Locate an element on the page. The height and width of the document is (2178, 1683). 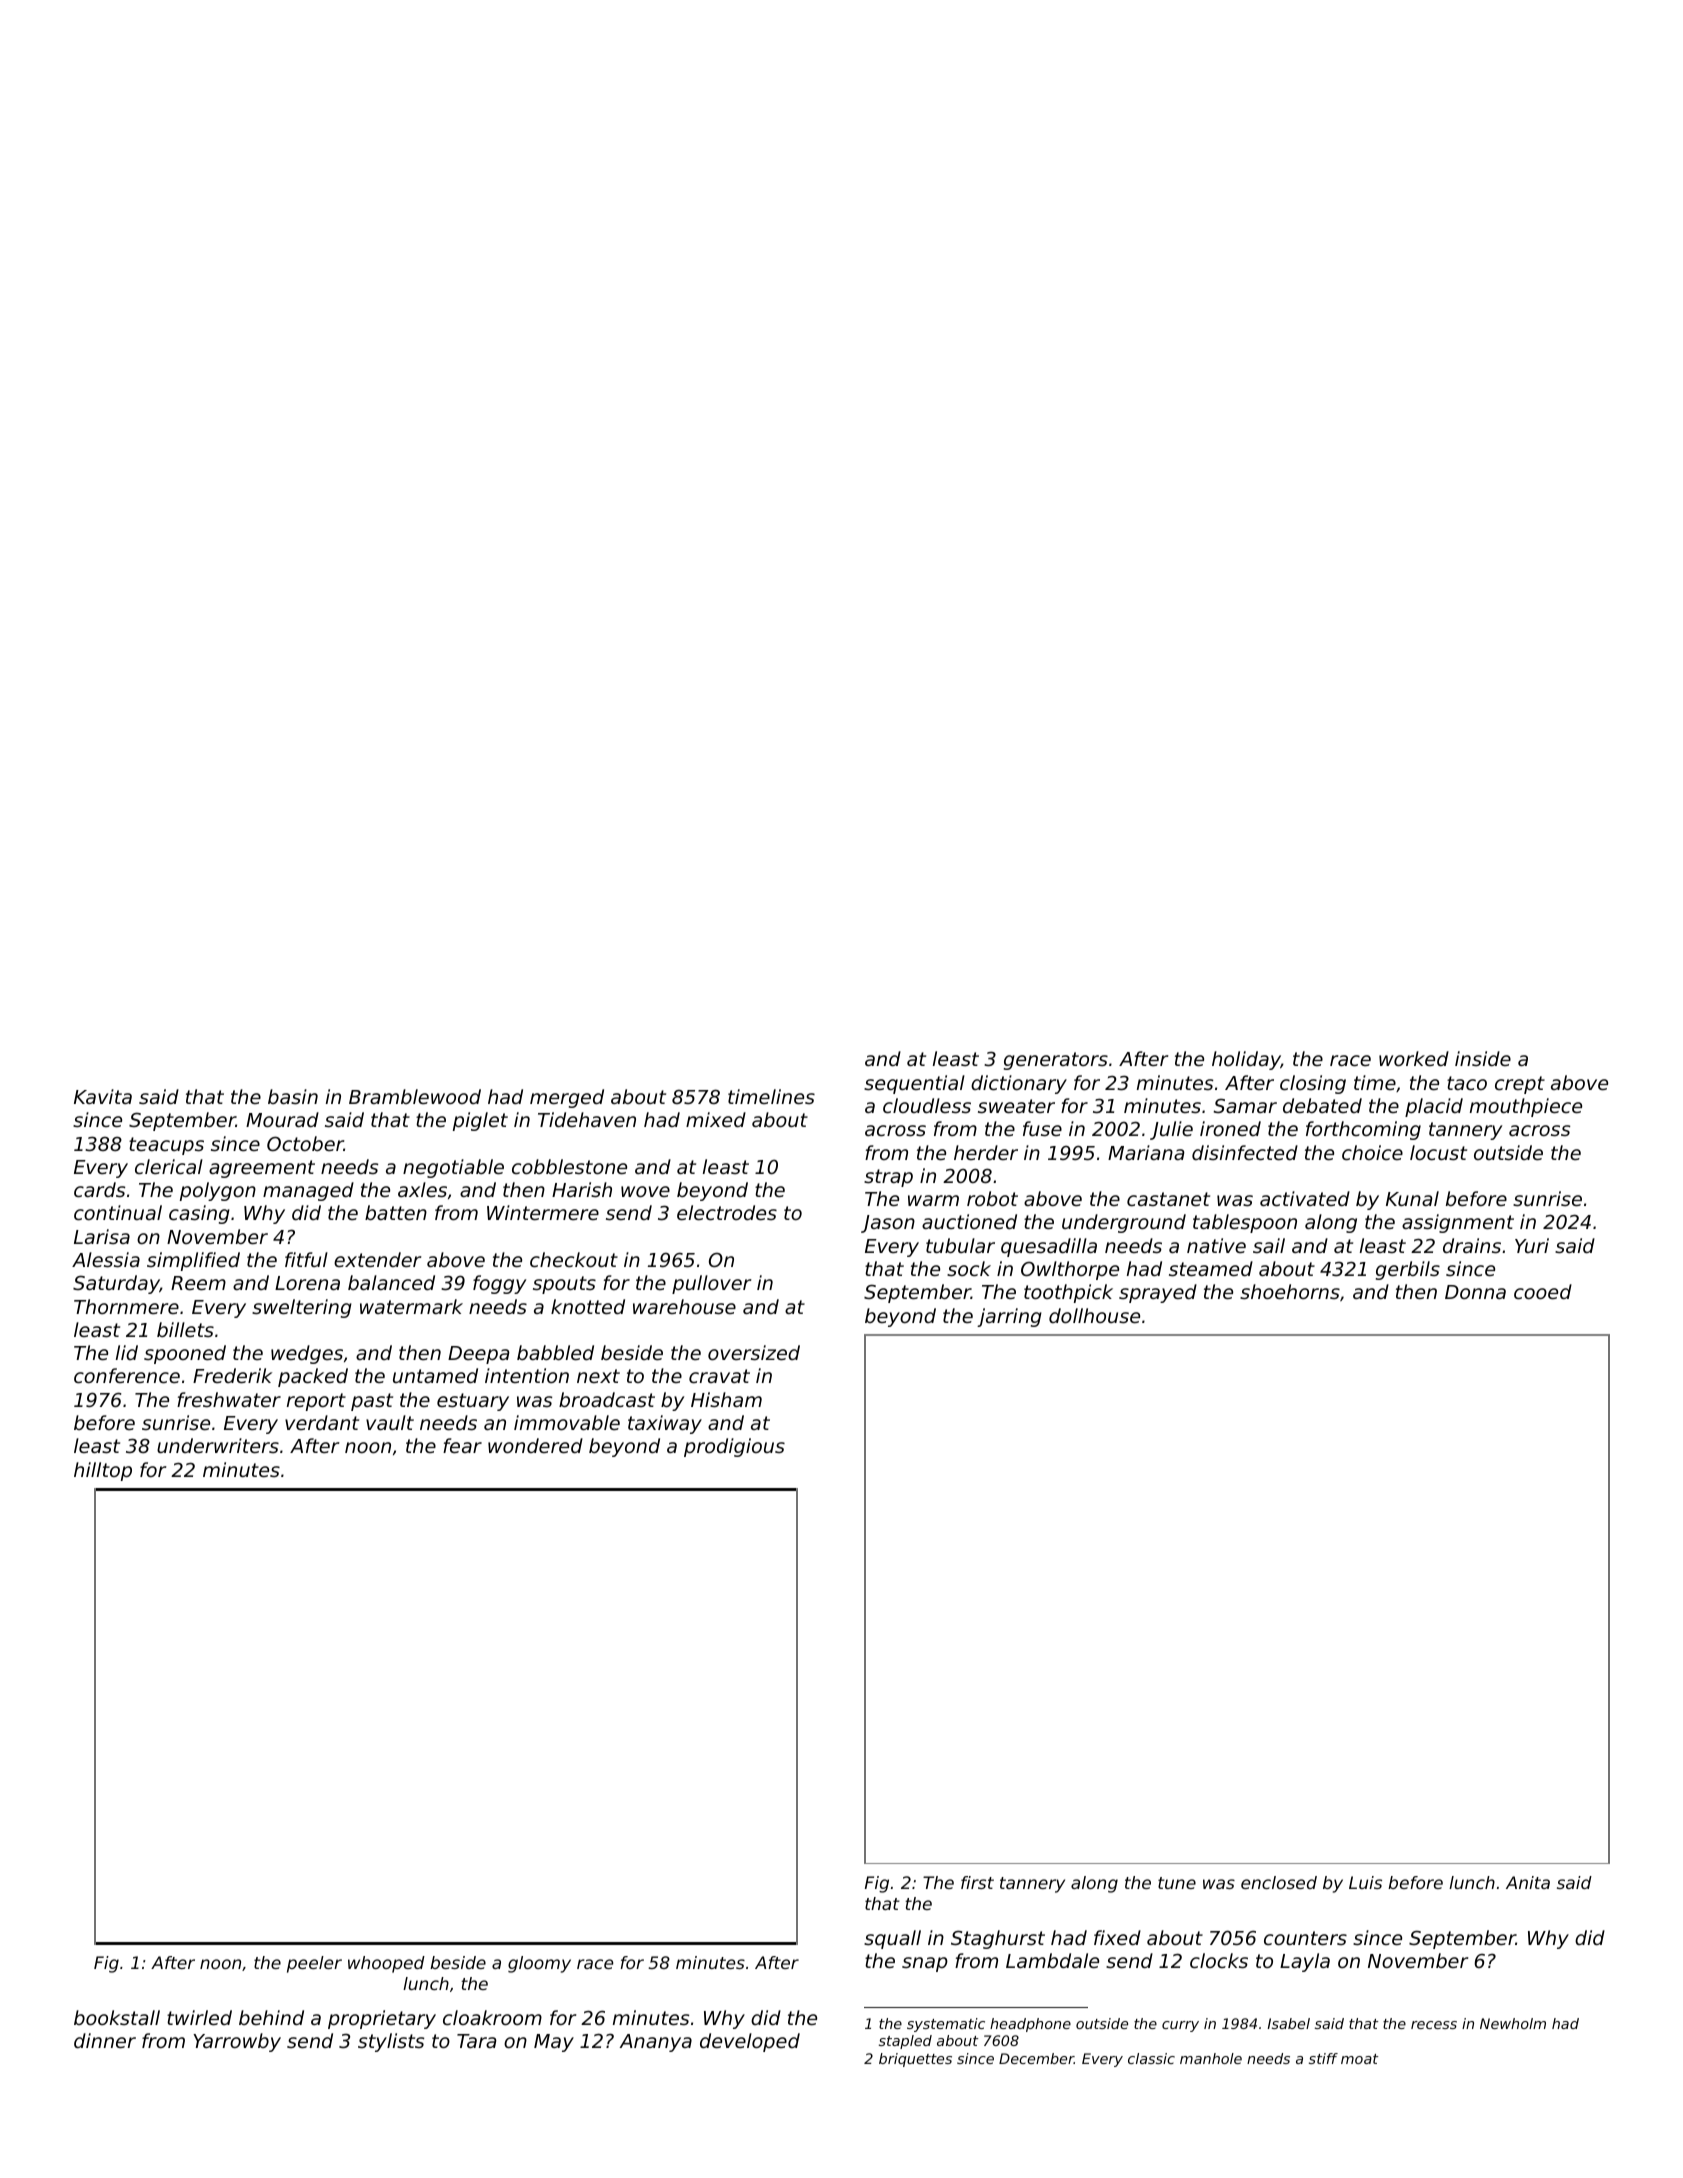
generators is located at coordinates (1056, 1061).
